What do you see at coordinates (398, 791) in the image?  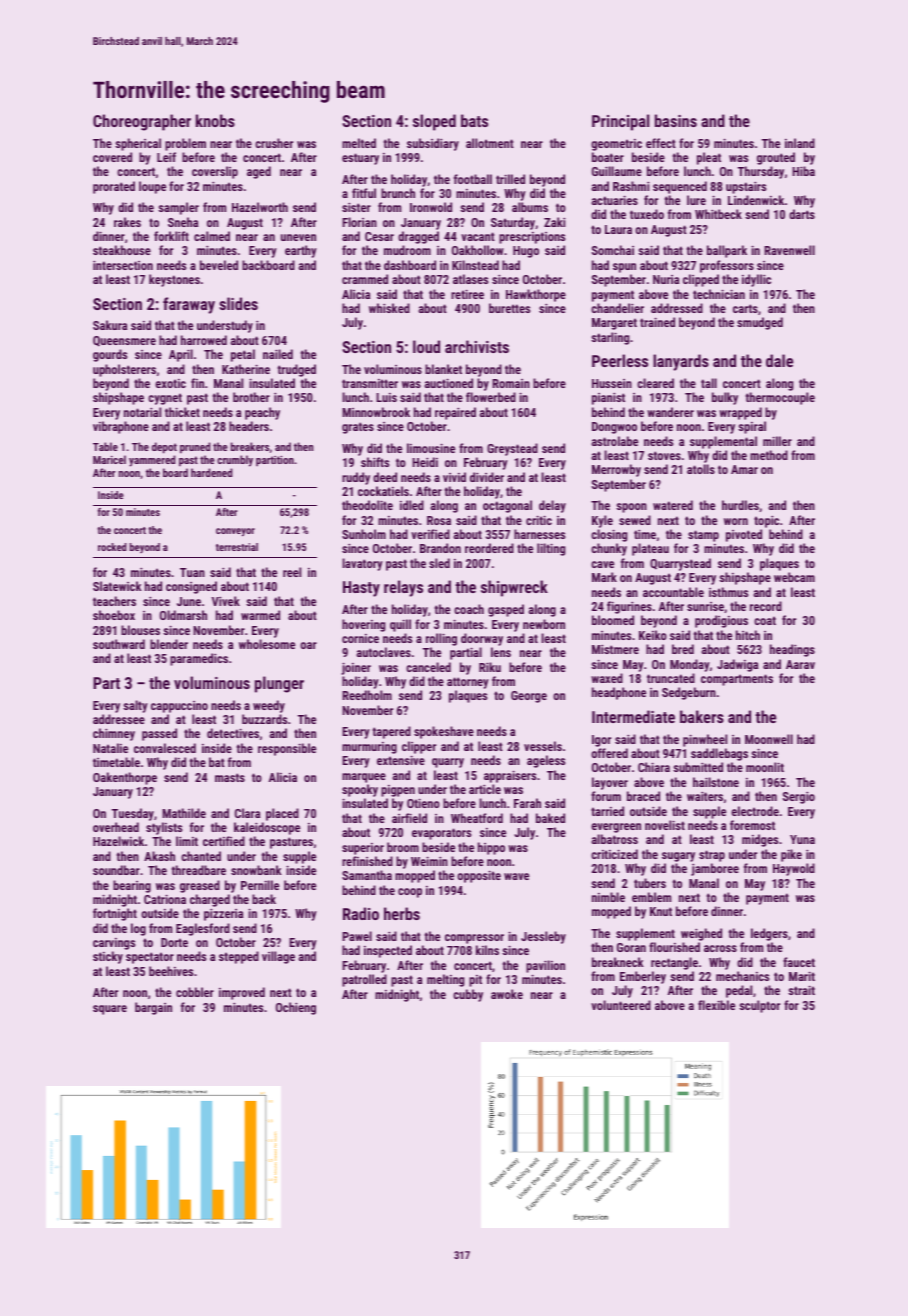 I see `pigpen` at bounding box center [398, 791].
